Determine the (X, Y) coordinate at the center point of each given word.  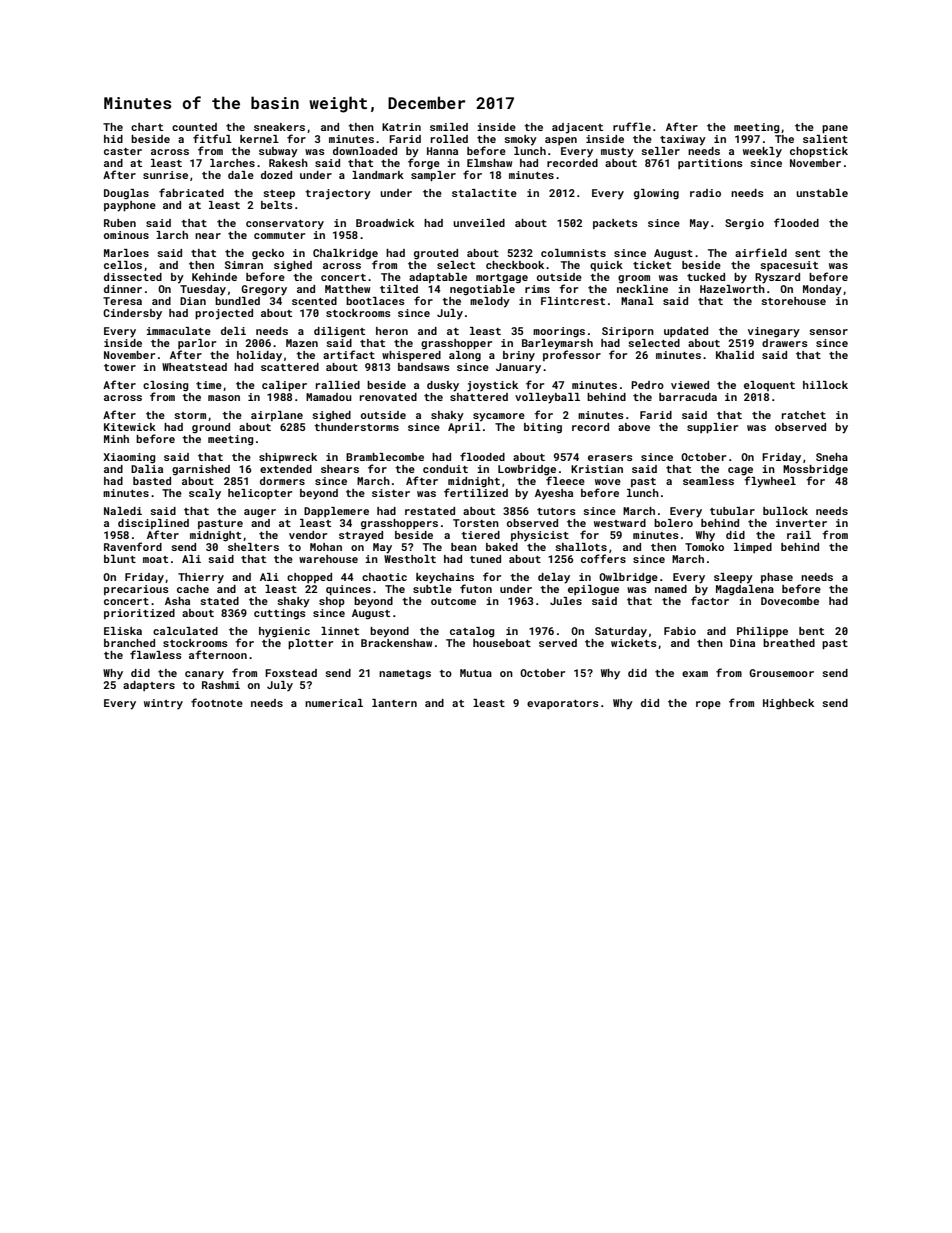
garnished (201, 470)
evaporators (563, 704)
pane (835, 129)
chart (147, 127)
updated (686, 332)
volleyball (547, 398)
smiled (449, 127)
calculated (185, 631)
